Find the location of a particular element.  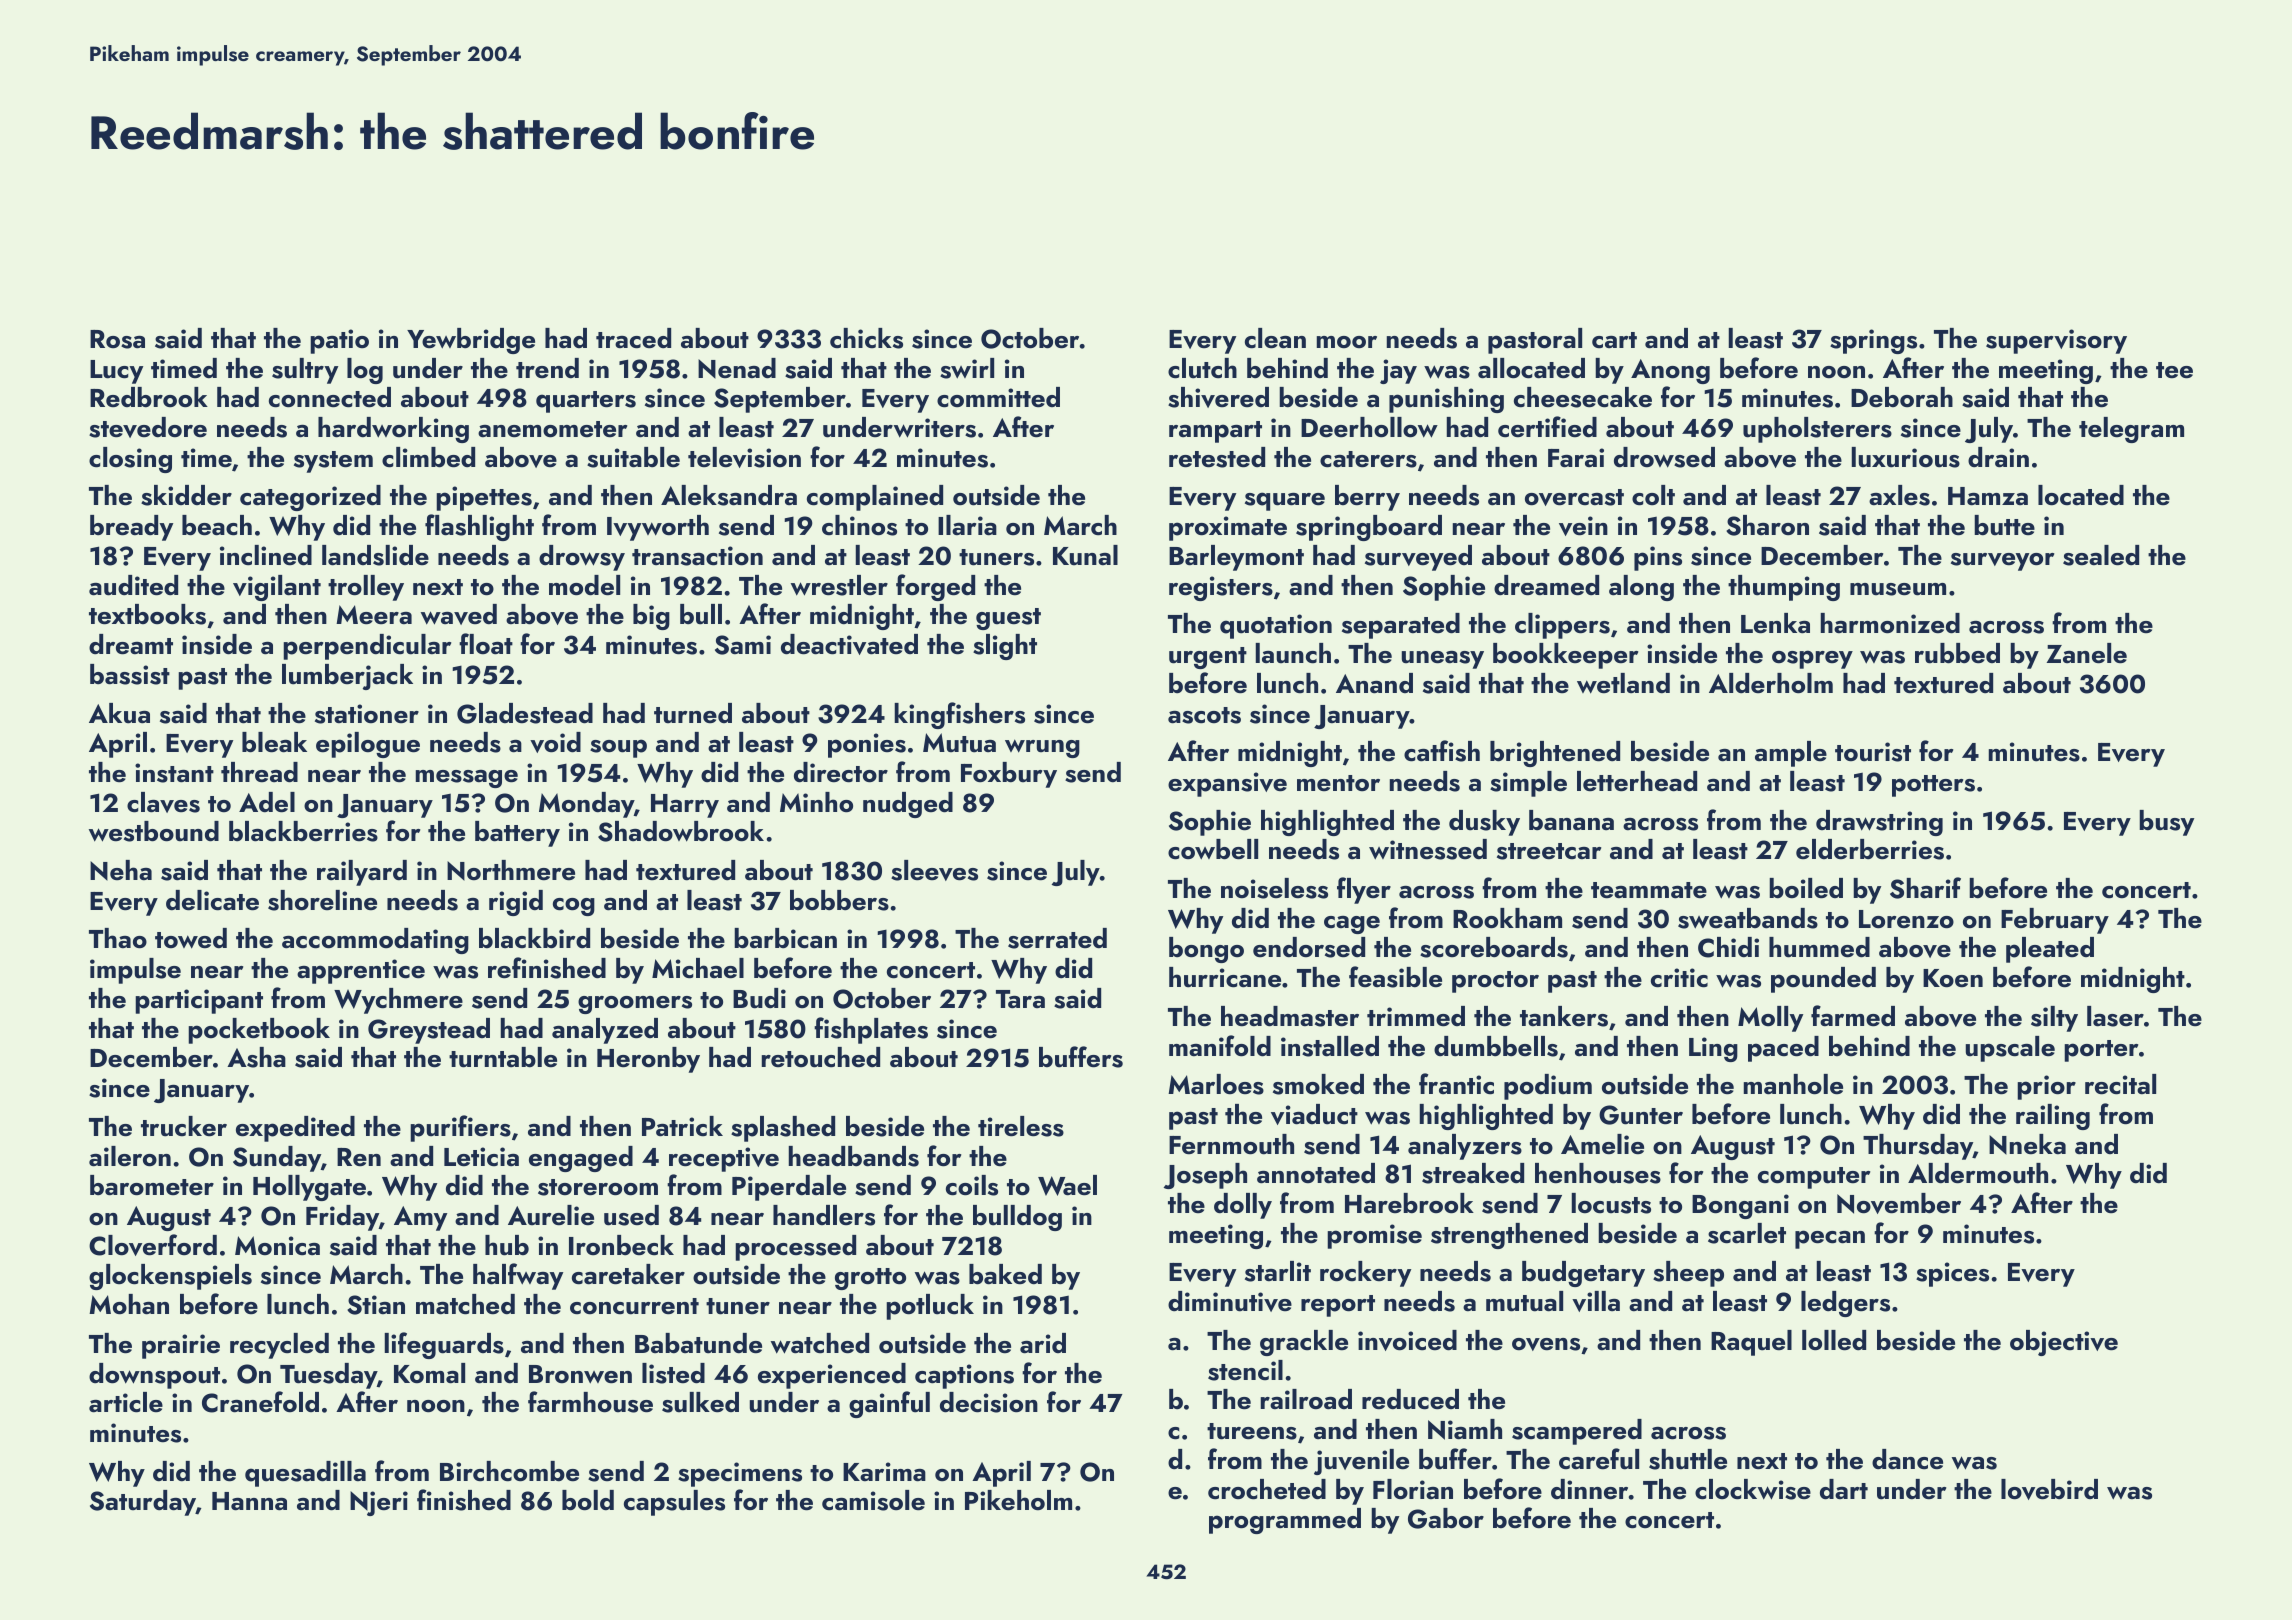

thread is located at coordinates (259, 772).
